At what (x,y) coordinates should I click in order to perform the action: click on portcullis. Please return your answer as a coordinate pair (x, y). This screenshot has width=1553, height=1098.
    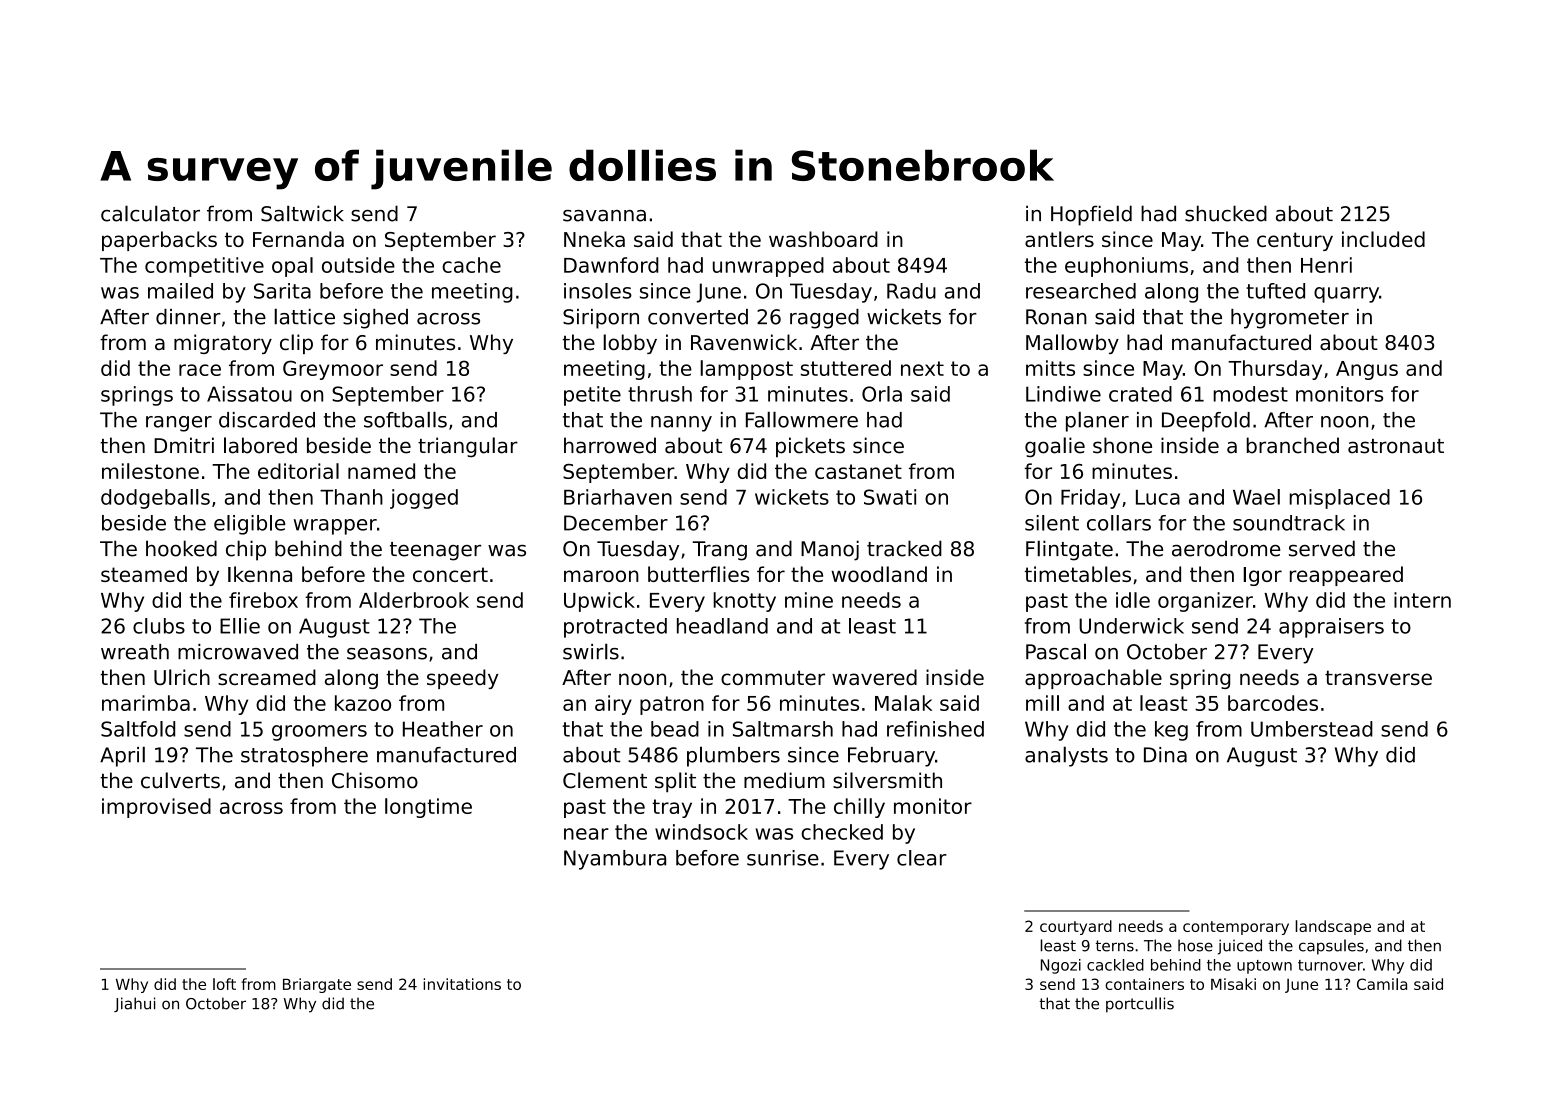
    Looking at the image, I should click on (1140, 1005).
